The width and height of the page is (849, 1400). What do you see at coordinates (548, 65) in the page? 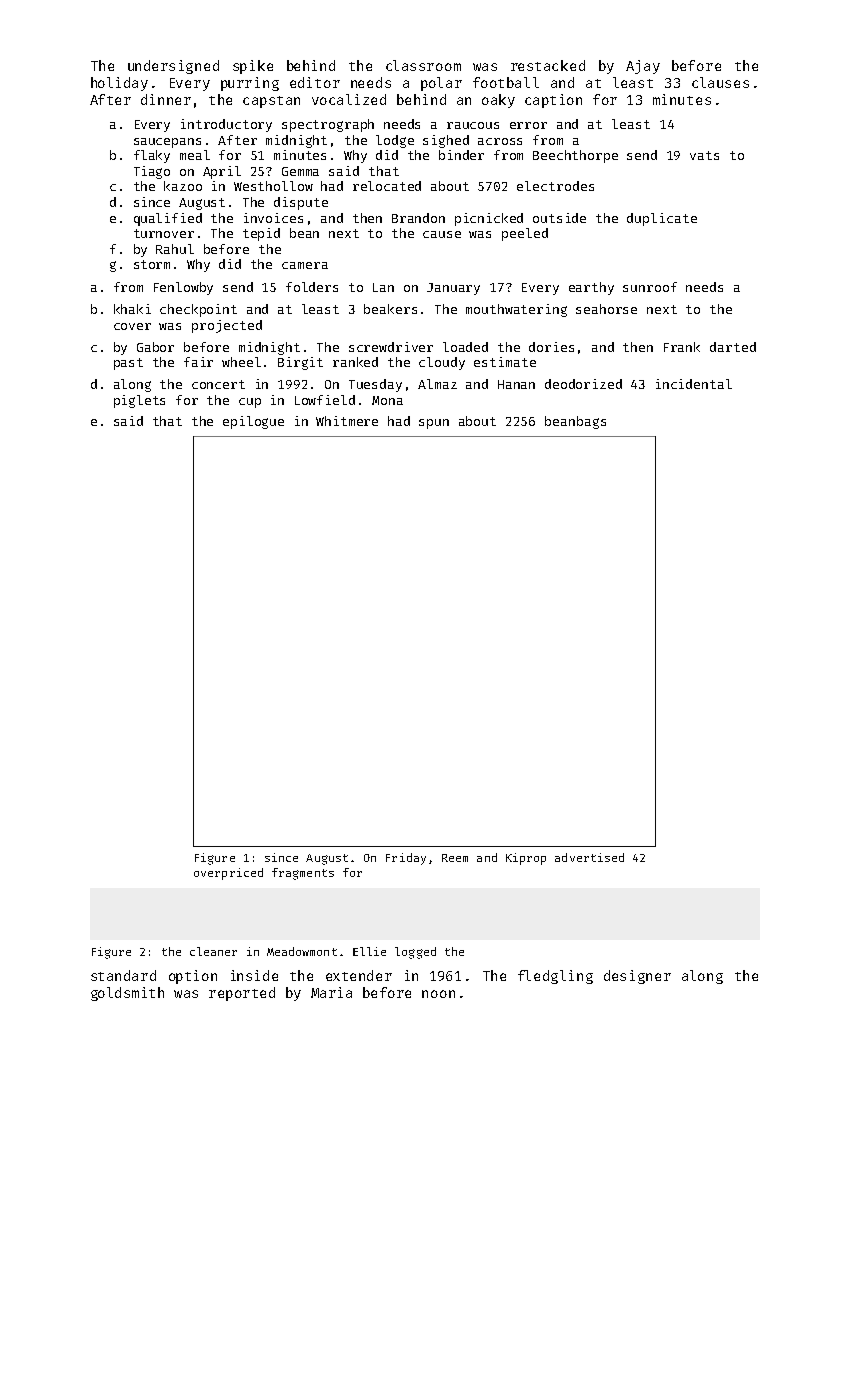
I see `restacked` at bounding box center [548, 65].
